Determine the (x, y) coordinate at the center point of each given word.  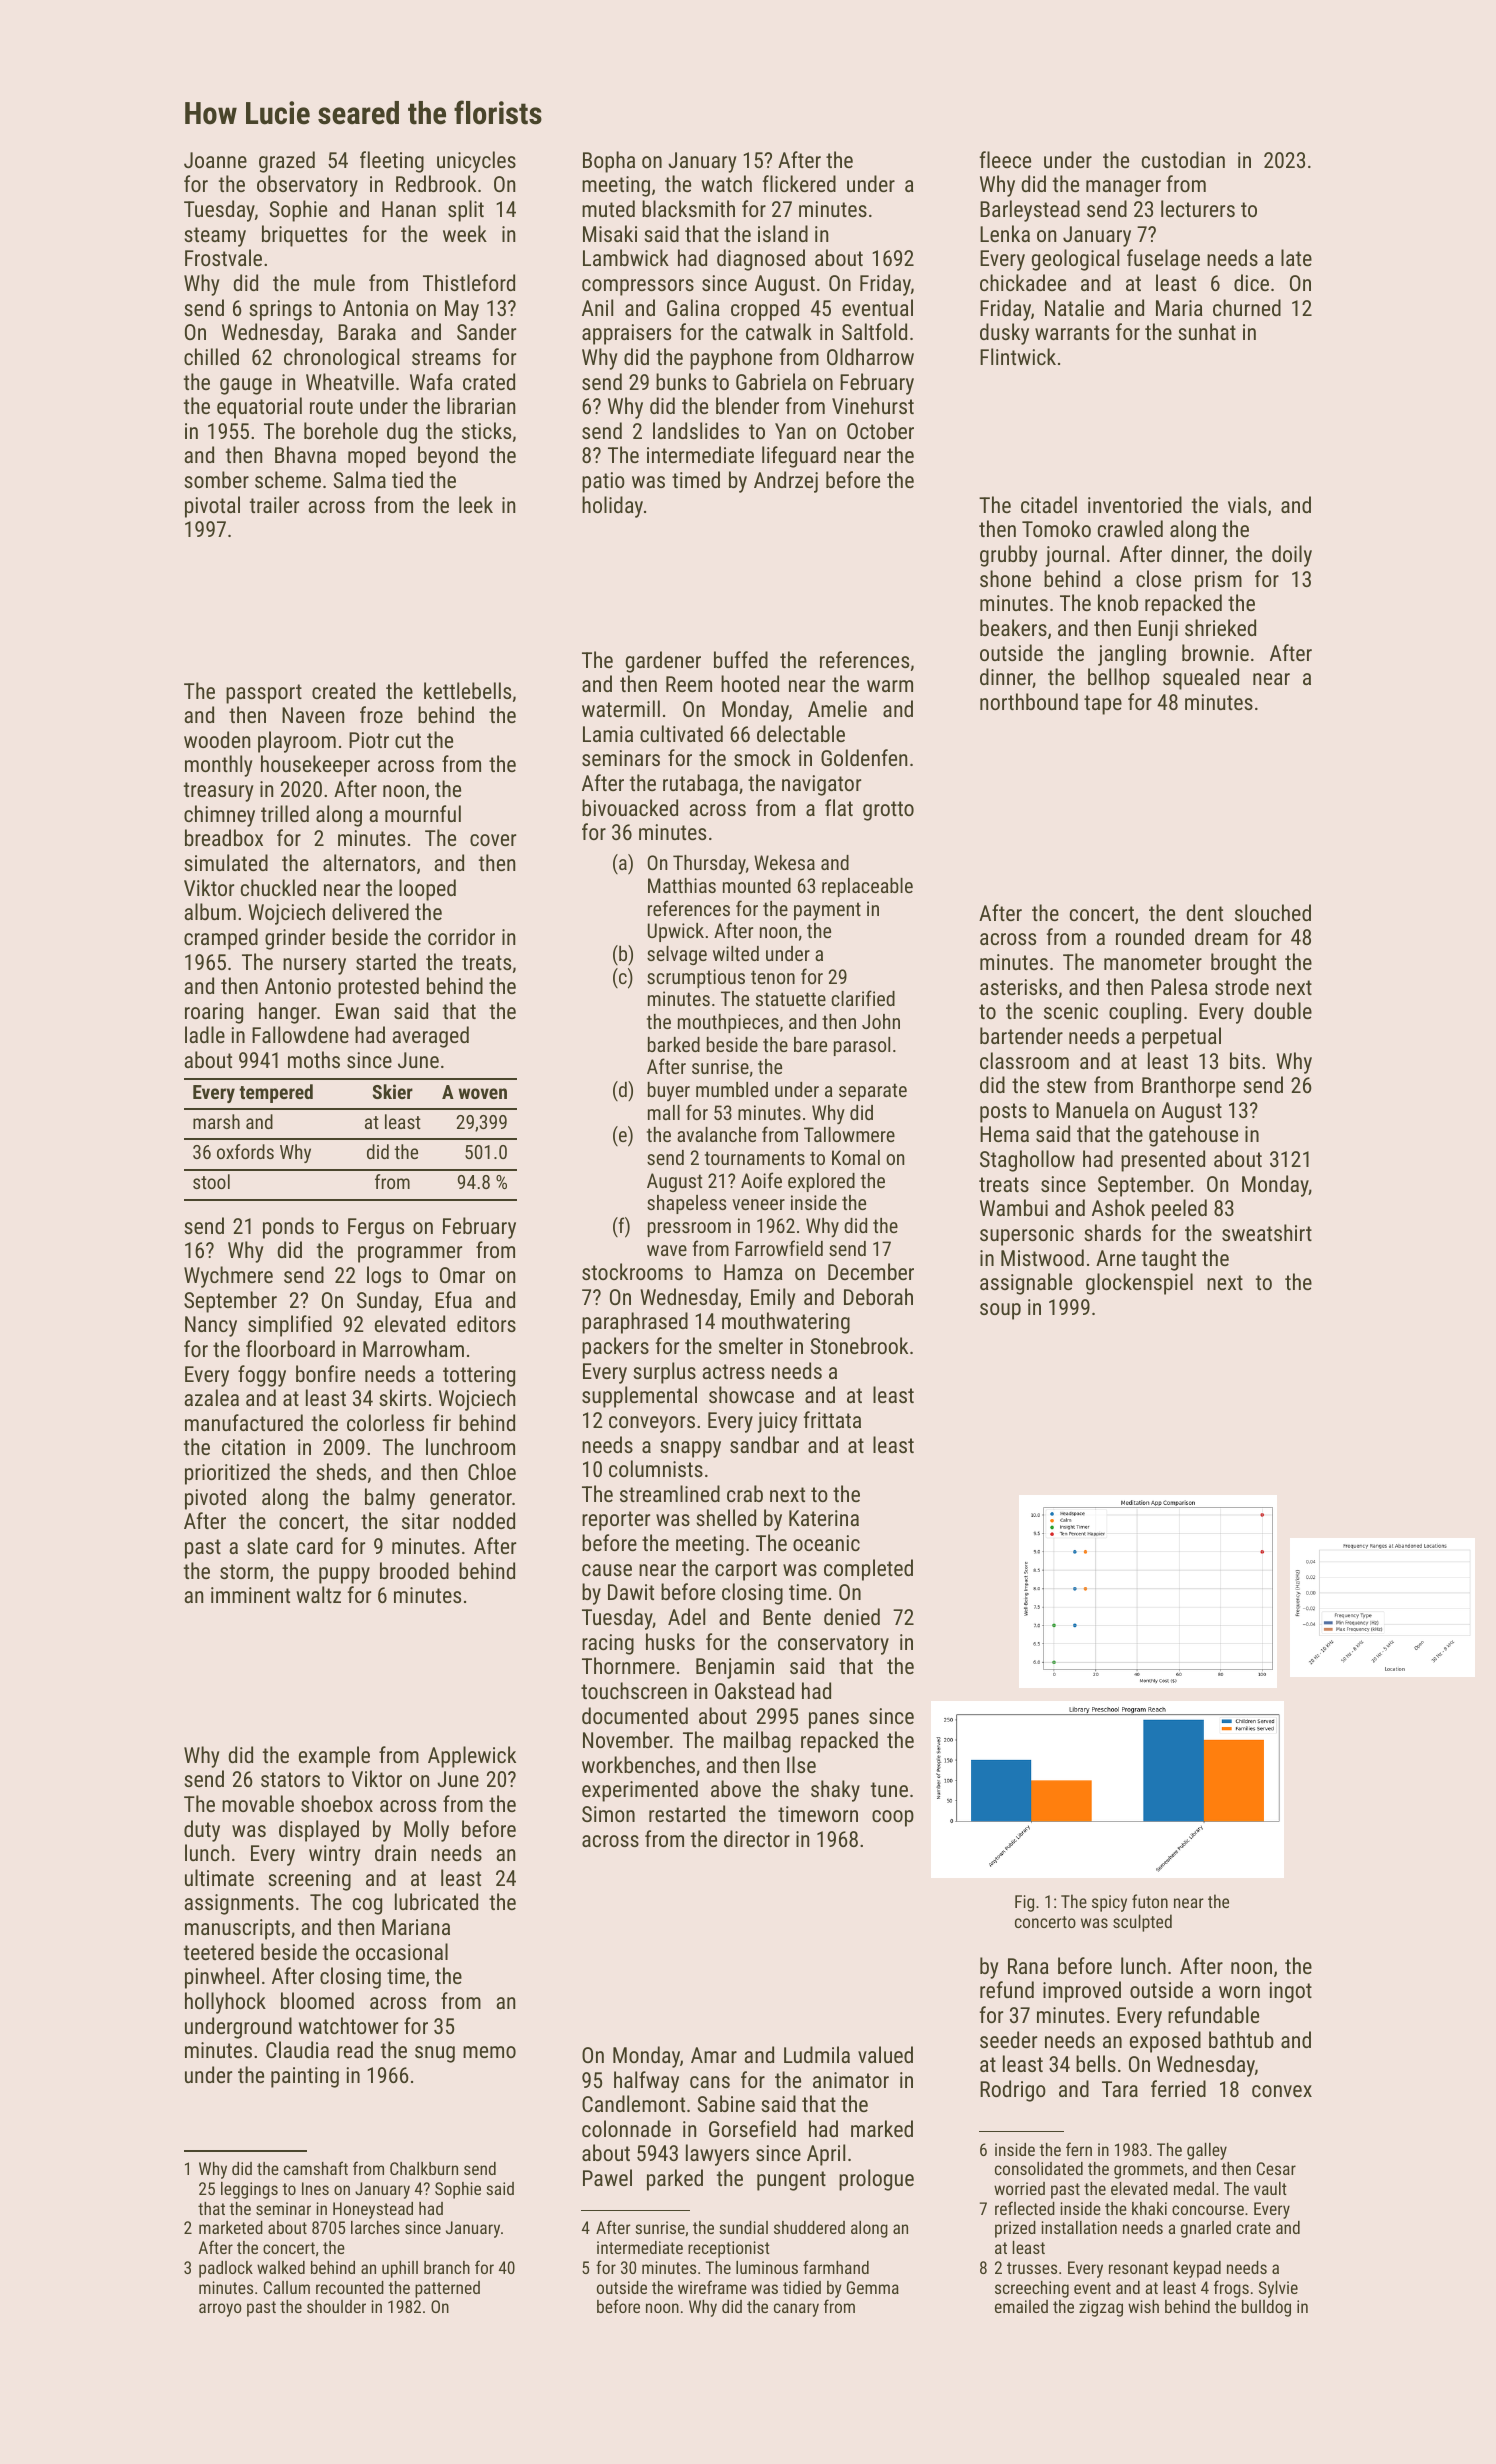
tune (889, 1789)
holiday (612, 507)
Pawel (607, 2177)
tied (407, 479)
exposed (1165, 2042)
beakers (1013, 627)
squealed (1201, 679)
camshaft (316, 2168)
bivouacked (630, 807)
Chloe (492, 1471)
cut (408, 740)
